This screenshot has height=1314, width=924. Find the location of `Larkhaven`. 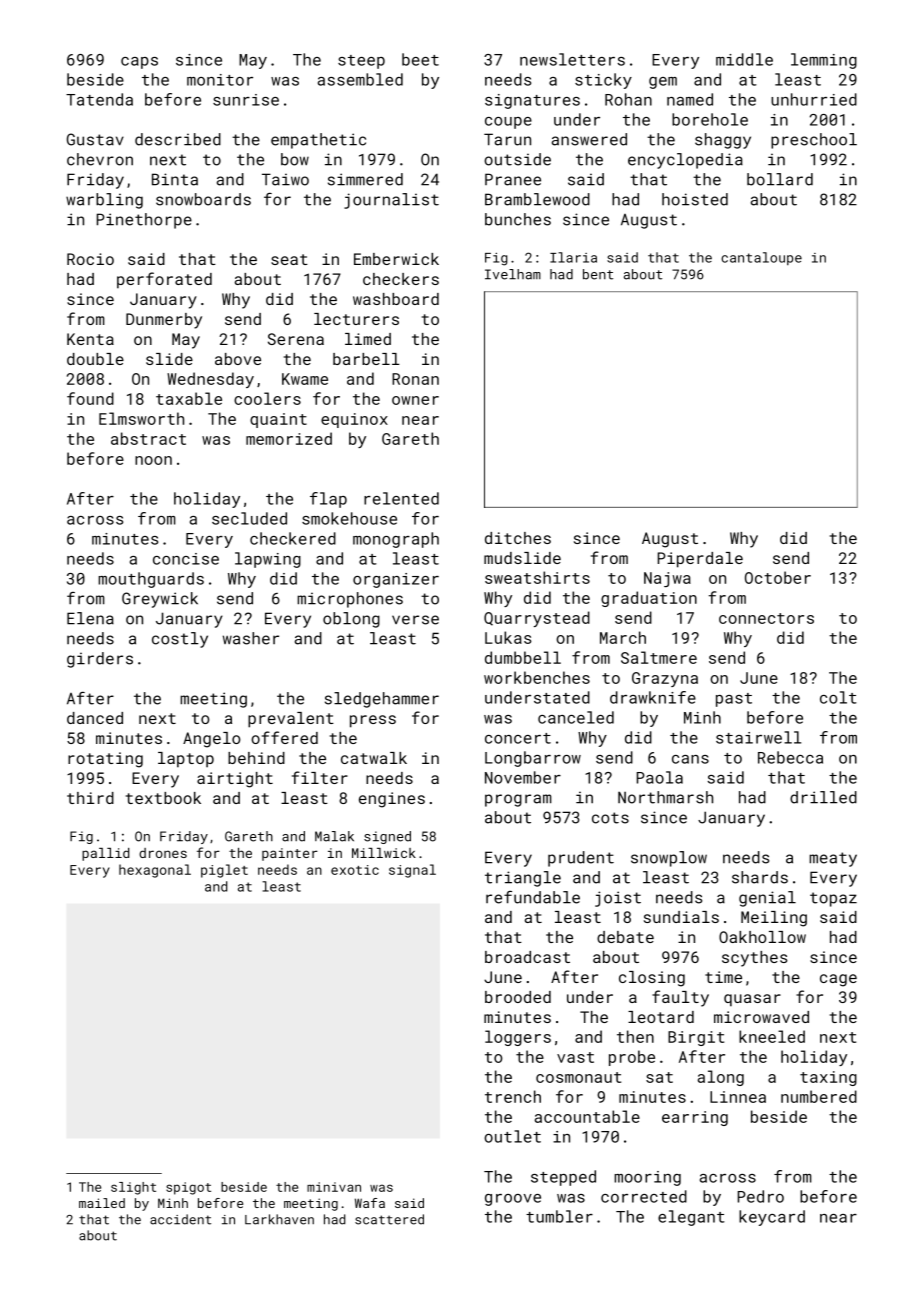

Larkhaven is located at coordinates (279, 1219).
